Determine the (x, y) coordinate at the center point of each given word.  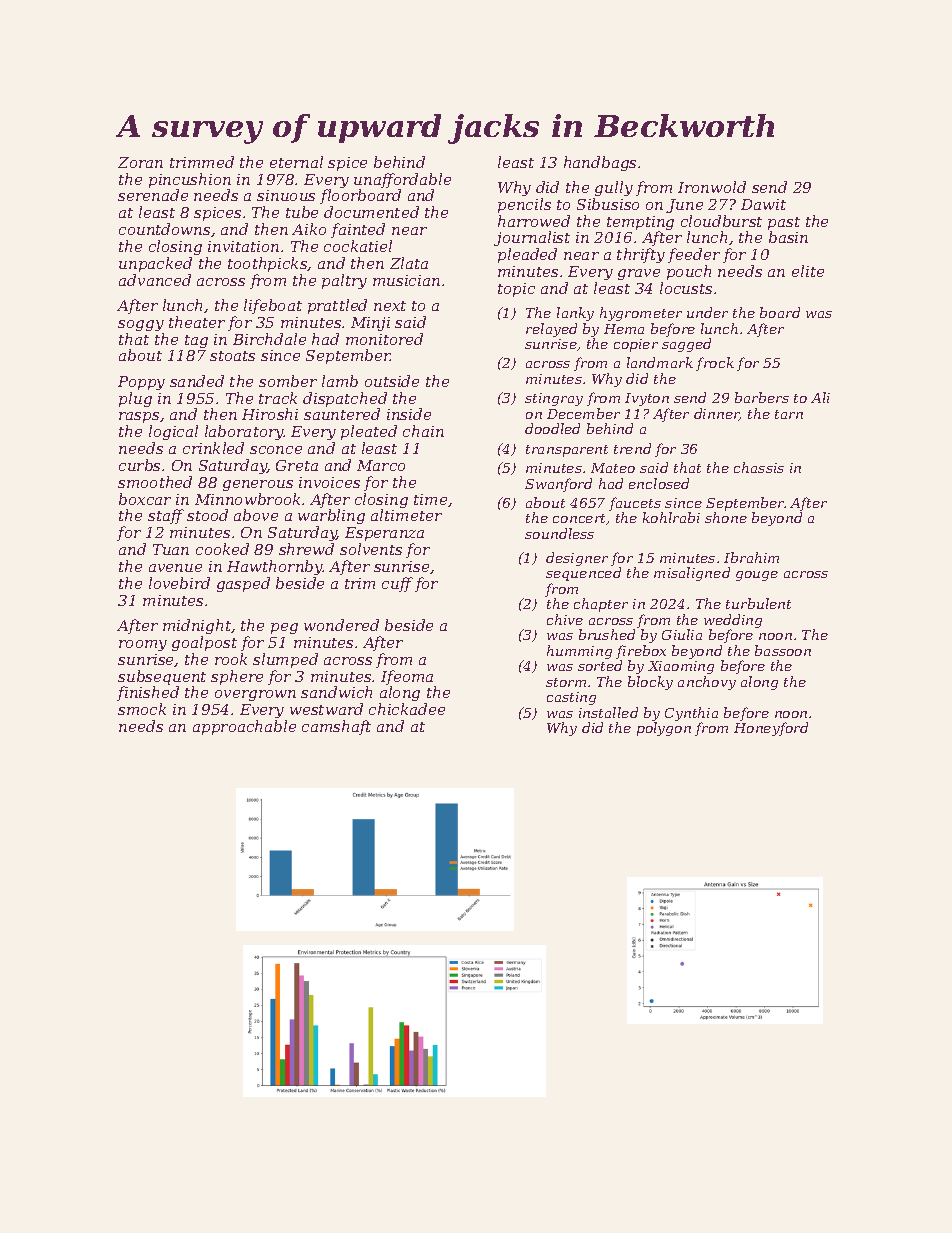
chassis (759, 467)
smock (142, 709)
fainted (358, 230)
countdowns (164, 229)
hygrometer (641, 314)
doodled (552, 428)
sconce (276, 450)
